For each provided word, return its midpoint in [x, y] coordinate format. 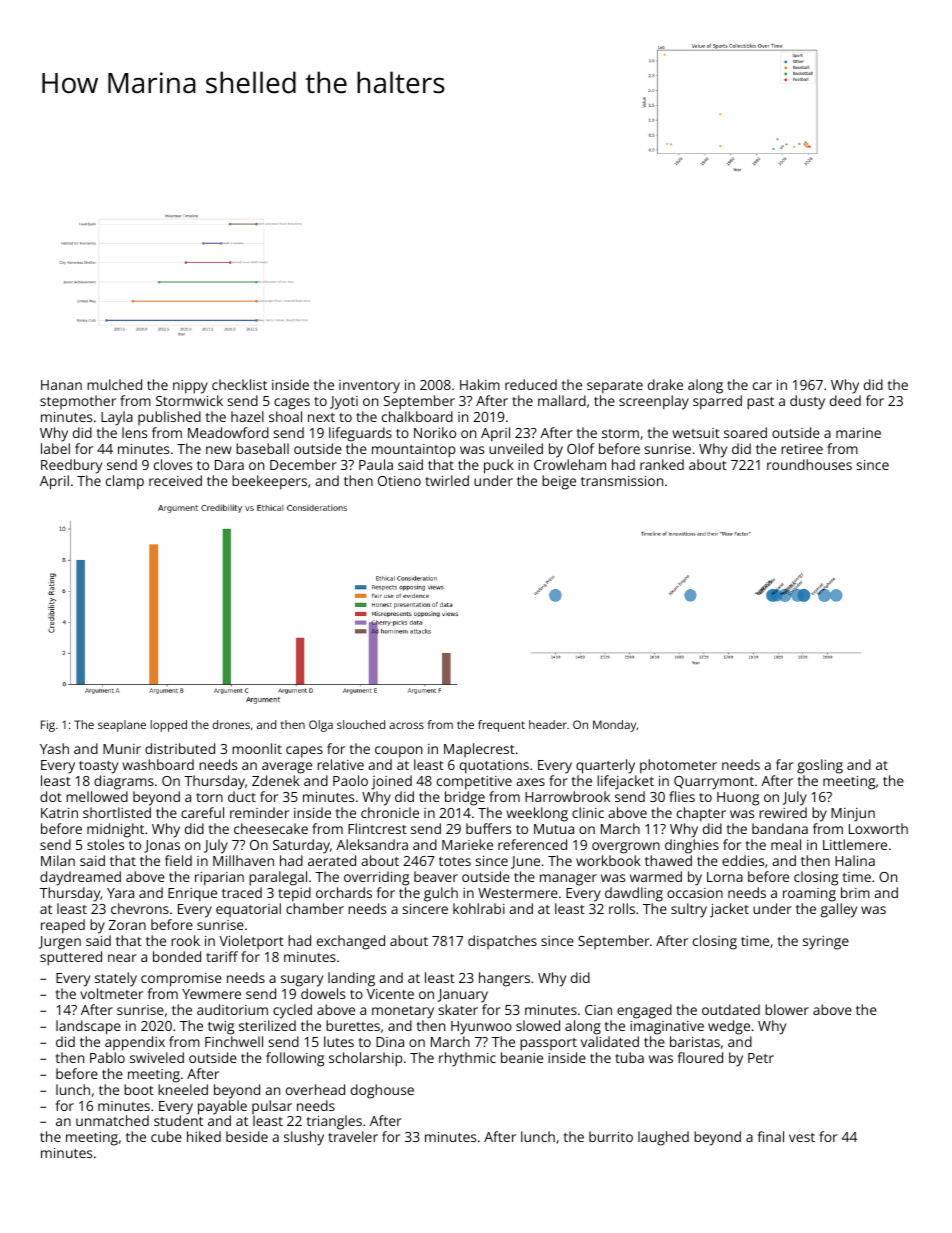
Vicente [390, 994]
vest [802, 1137]
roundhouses [809, 464]
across [406, 725]
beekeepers [269, 482]
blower [787, 1009]
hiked [204, 1136]
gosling [820, 766]
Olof [581, 448]
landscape [88, 1027]
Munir [122, 749]
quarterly [605, 766]
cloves [173, 464]
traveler [353, 1136]
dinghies [692, 846]
